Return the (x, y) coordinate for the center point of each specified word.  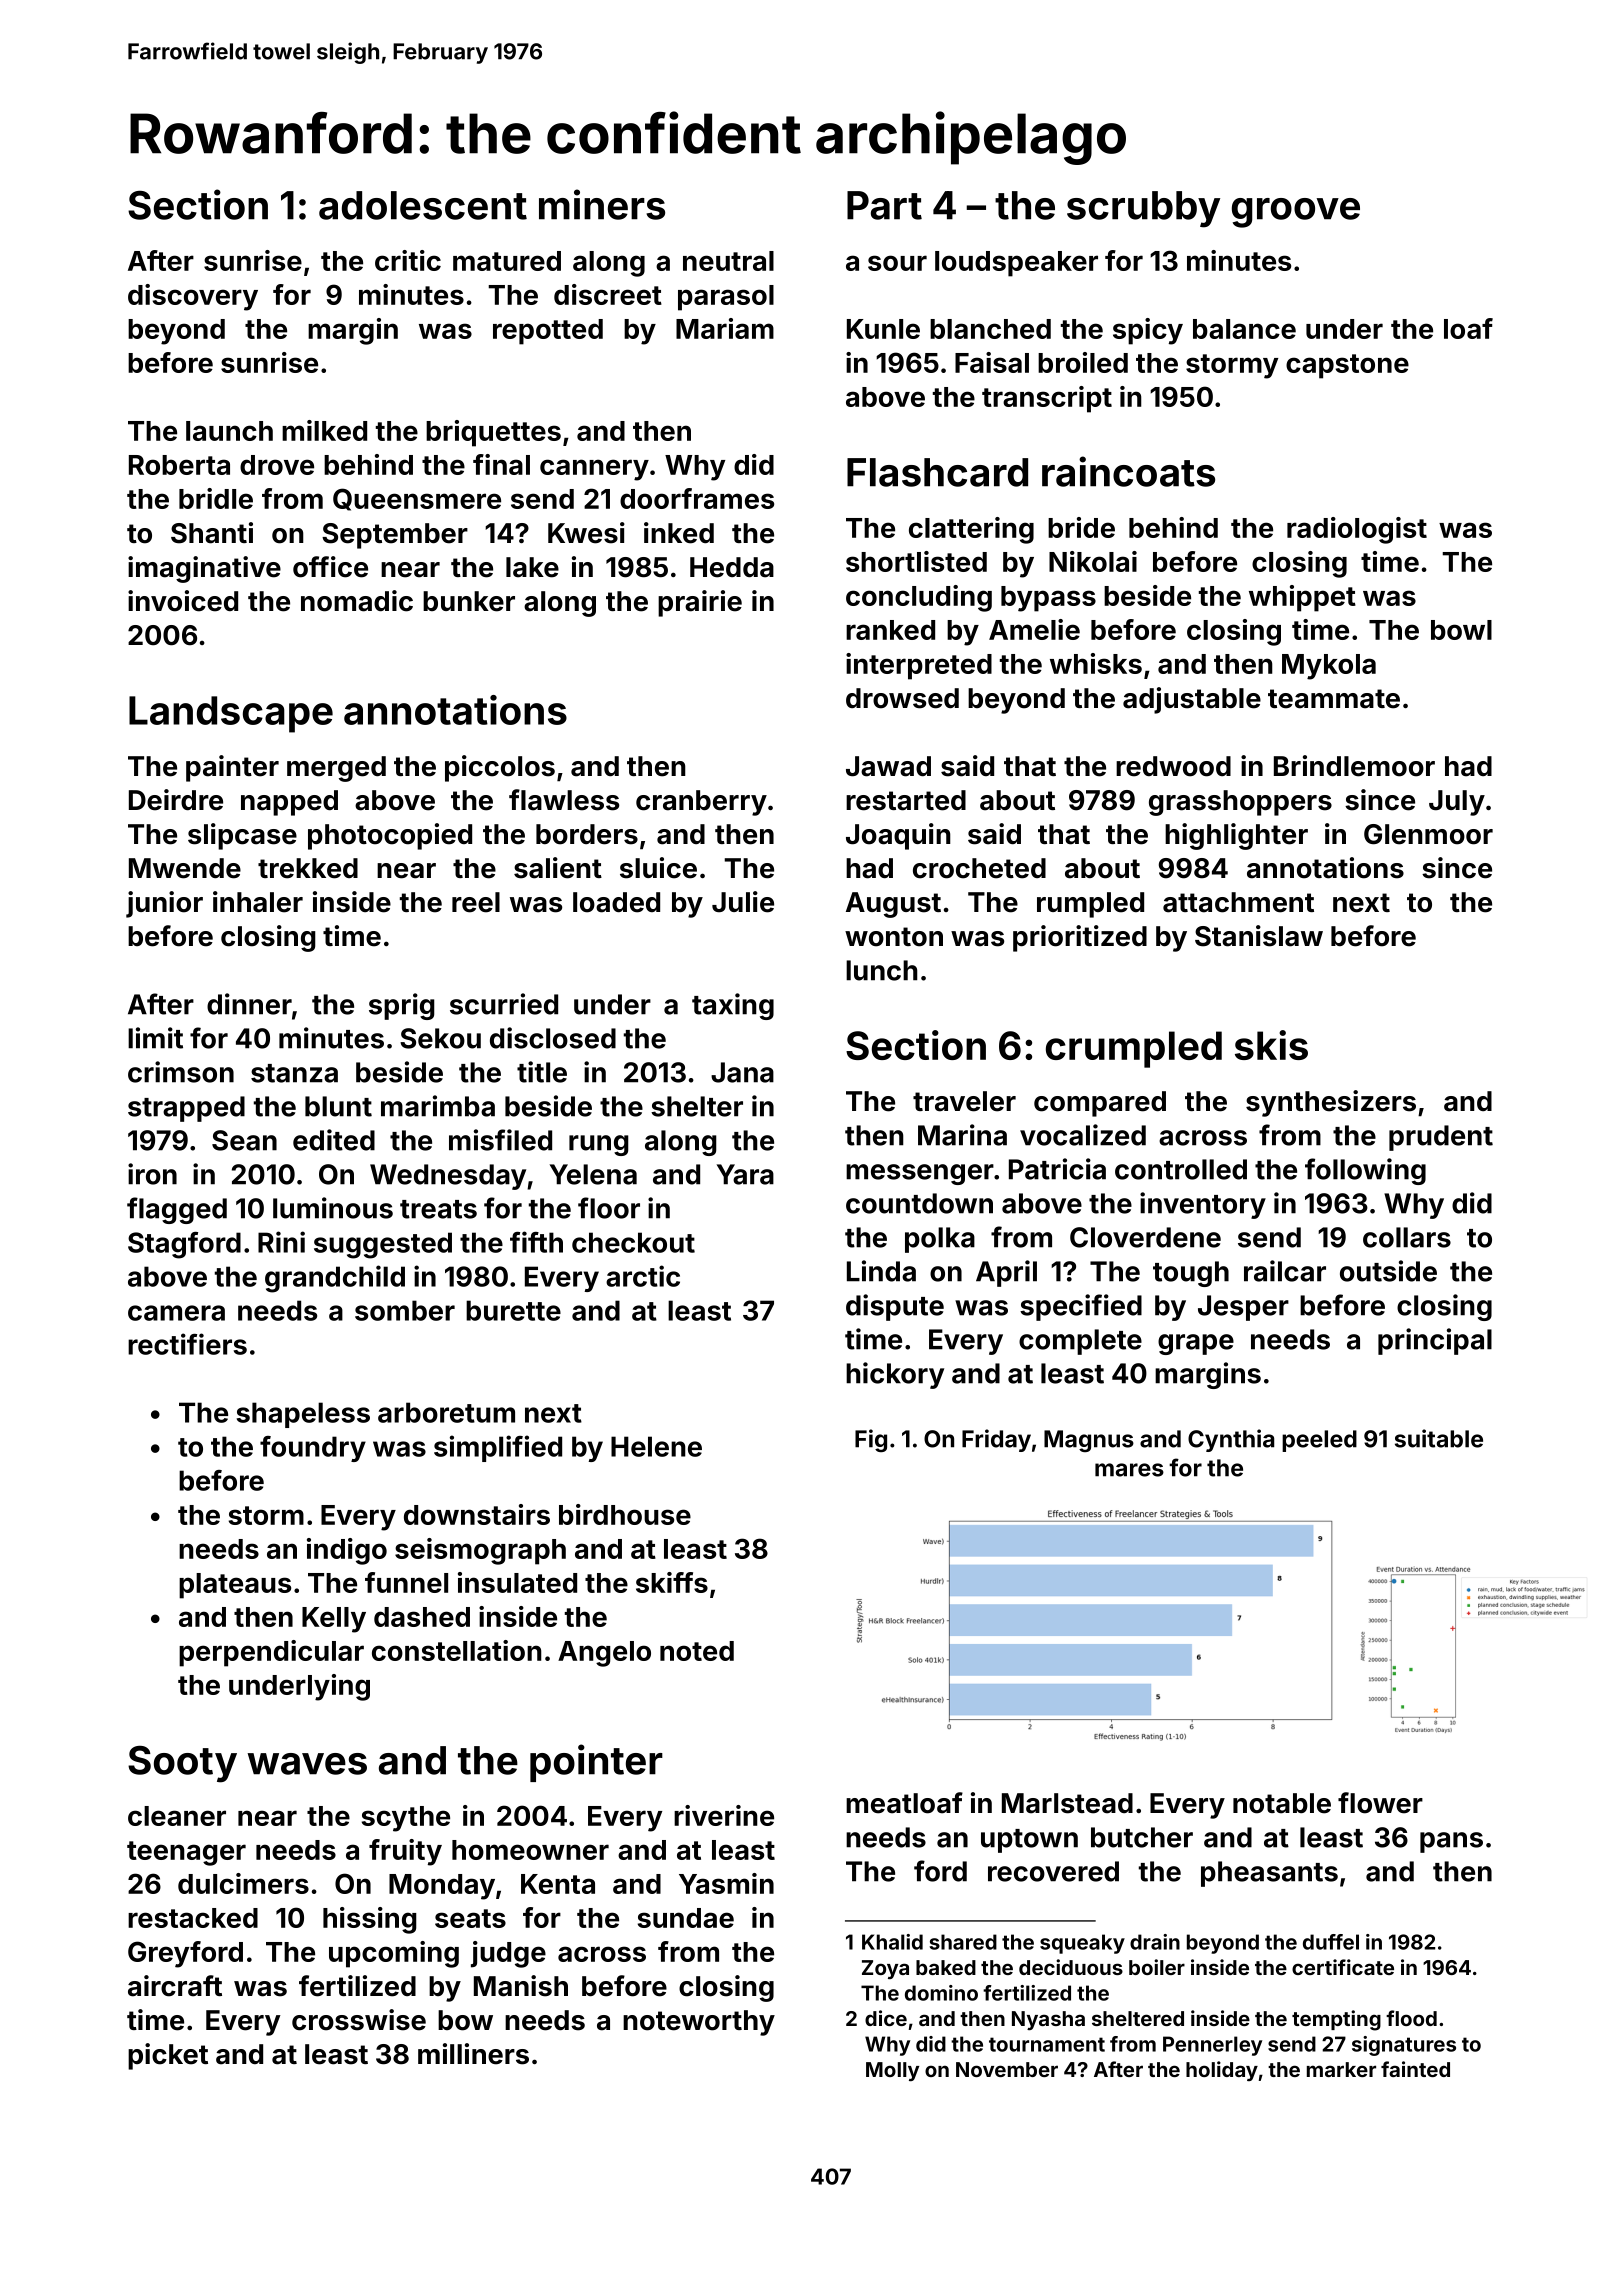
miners (602, 204)
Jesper (1243, 1308)
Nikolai (1093, 561)
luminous (333, 1208)
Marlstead (1067, 1803)
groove (1296, 213)
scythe (406, 1819)
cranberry (701, 803)
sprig (402, 1006)
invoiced (183, 601)
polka (940, 1240)
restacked (193, 1918)
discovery (193, 297)
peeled (1319, 1441)
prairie (700, 603)
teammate (1334, 699)
